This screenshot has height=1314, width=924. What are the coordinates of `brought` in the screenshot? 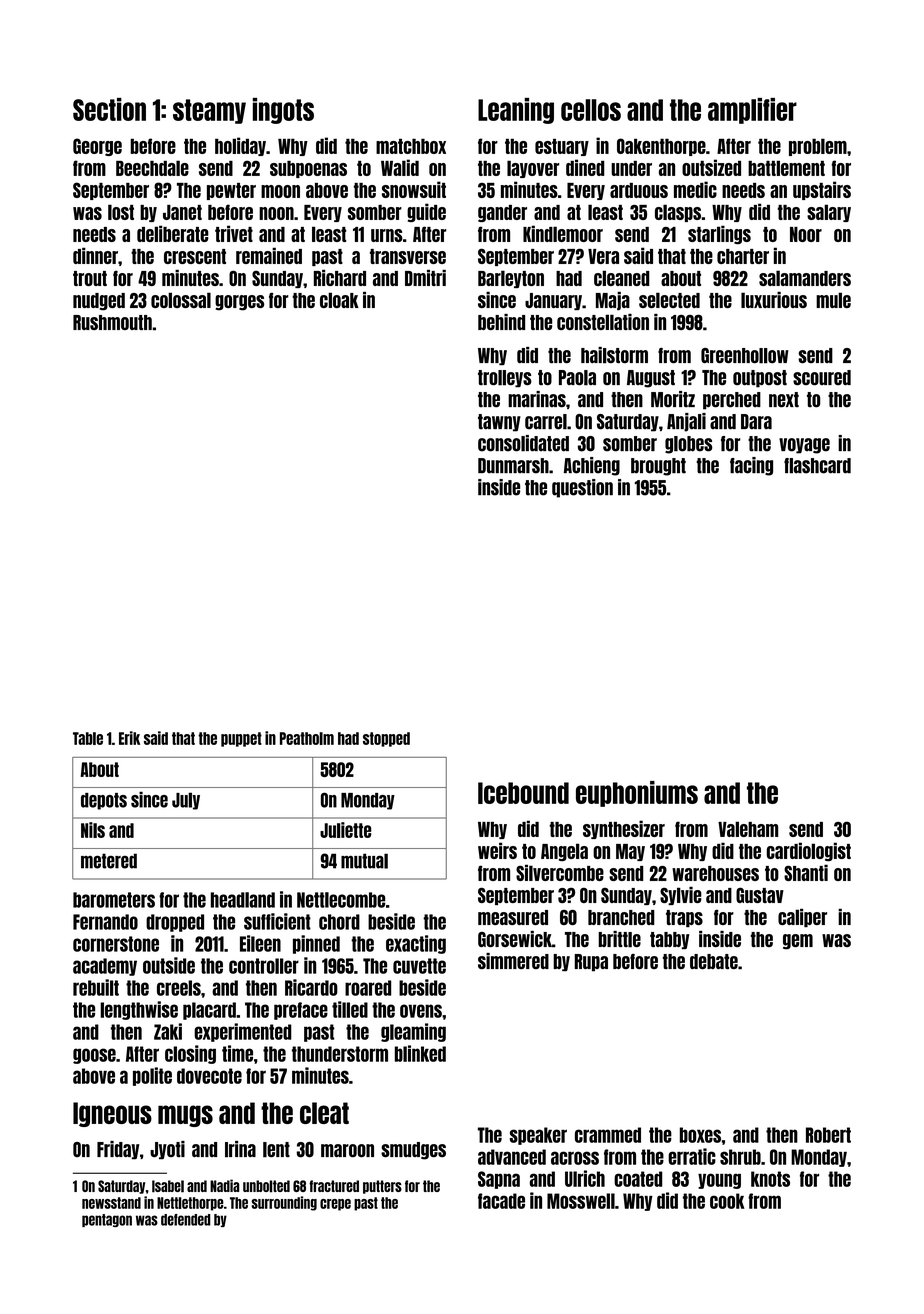 It's located at (658, 467).
